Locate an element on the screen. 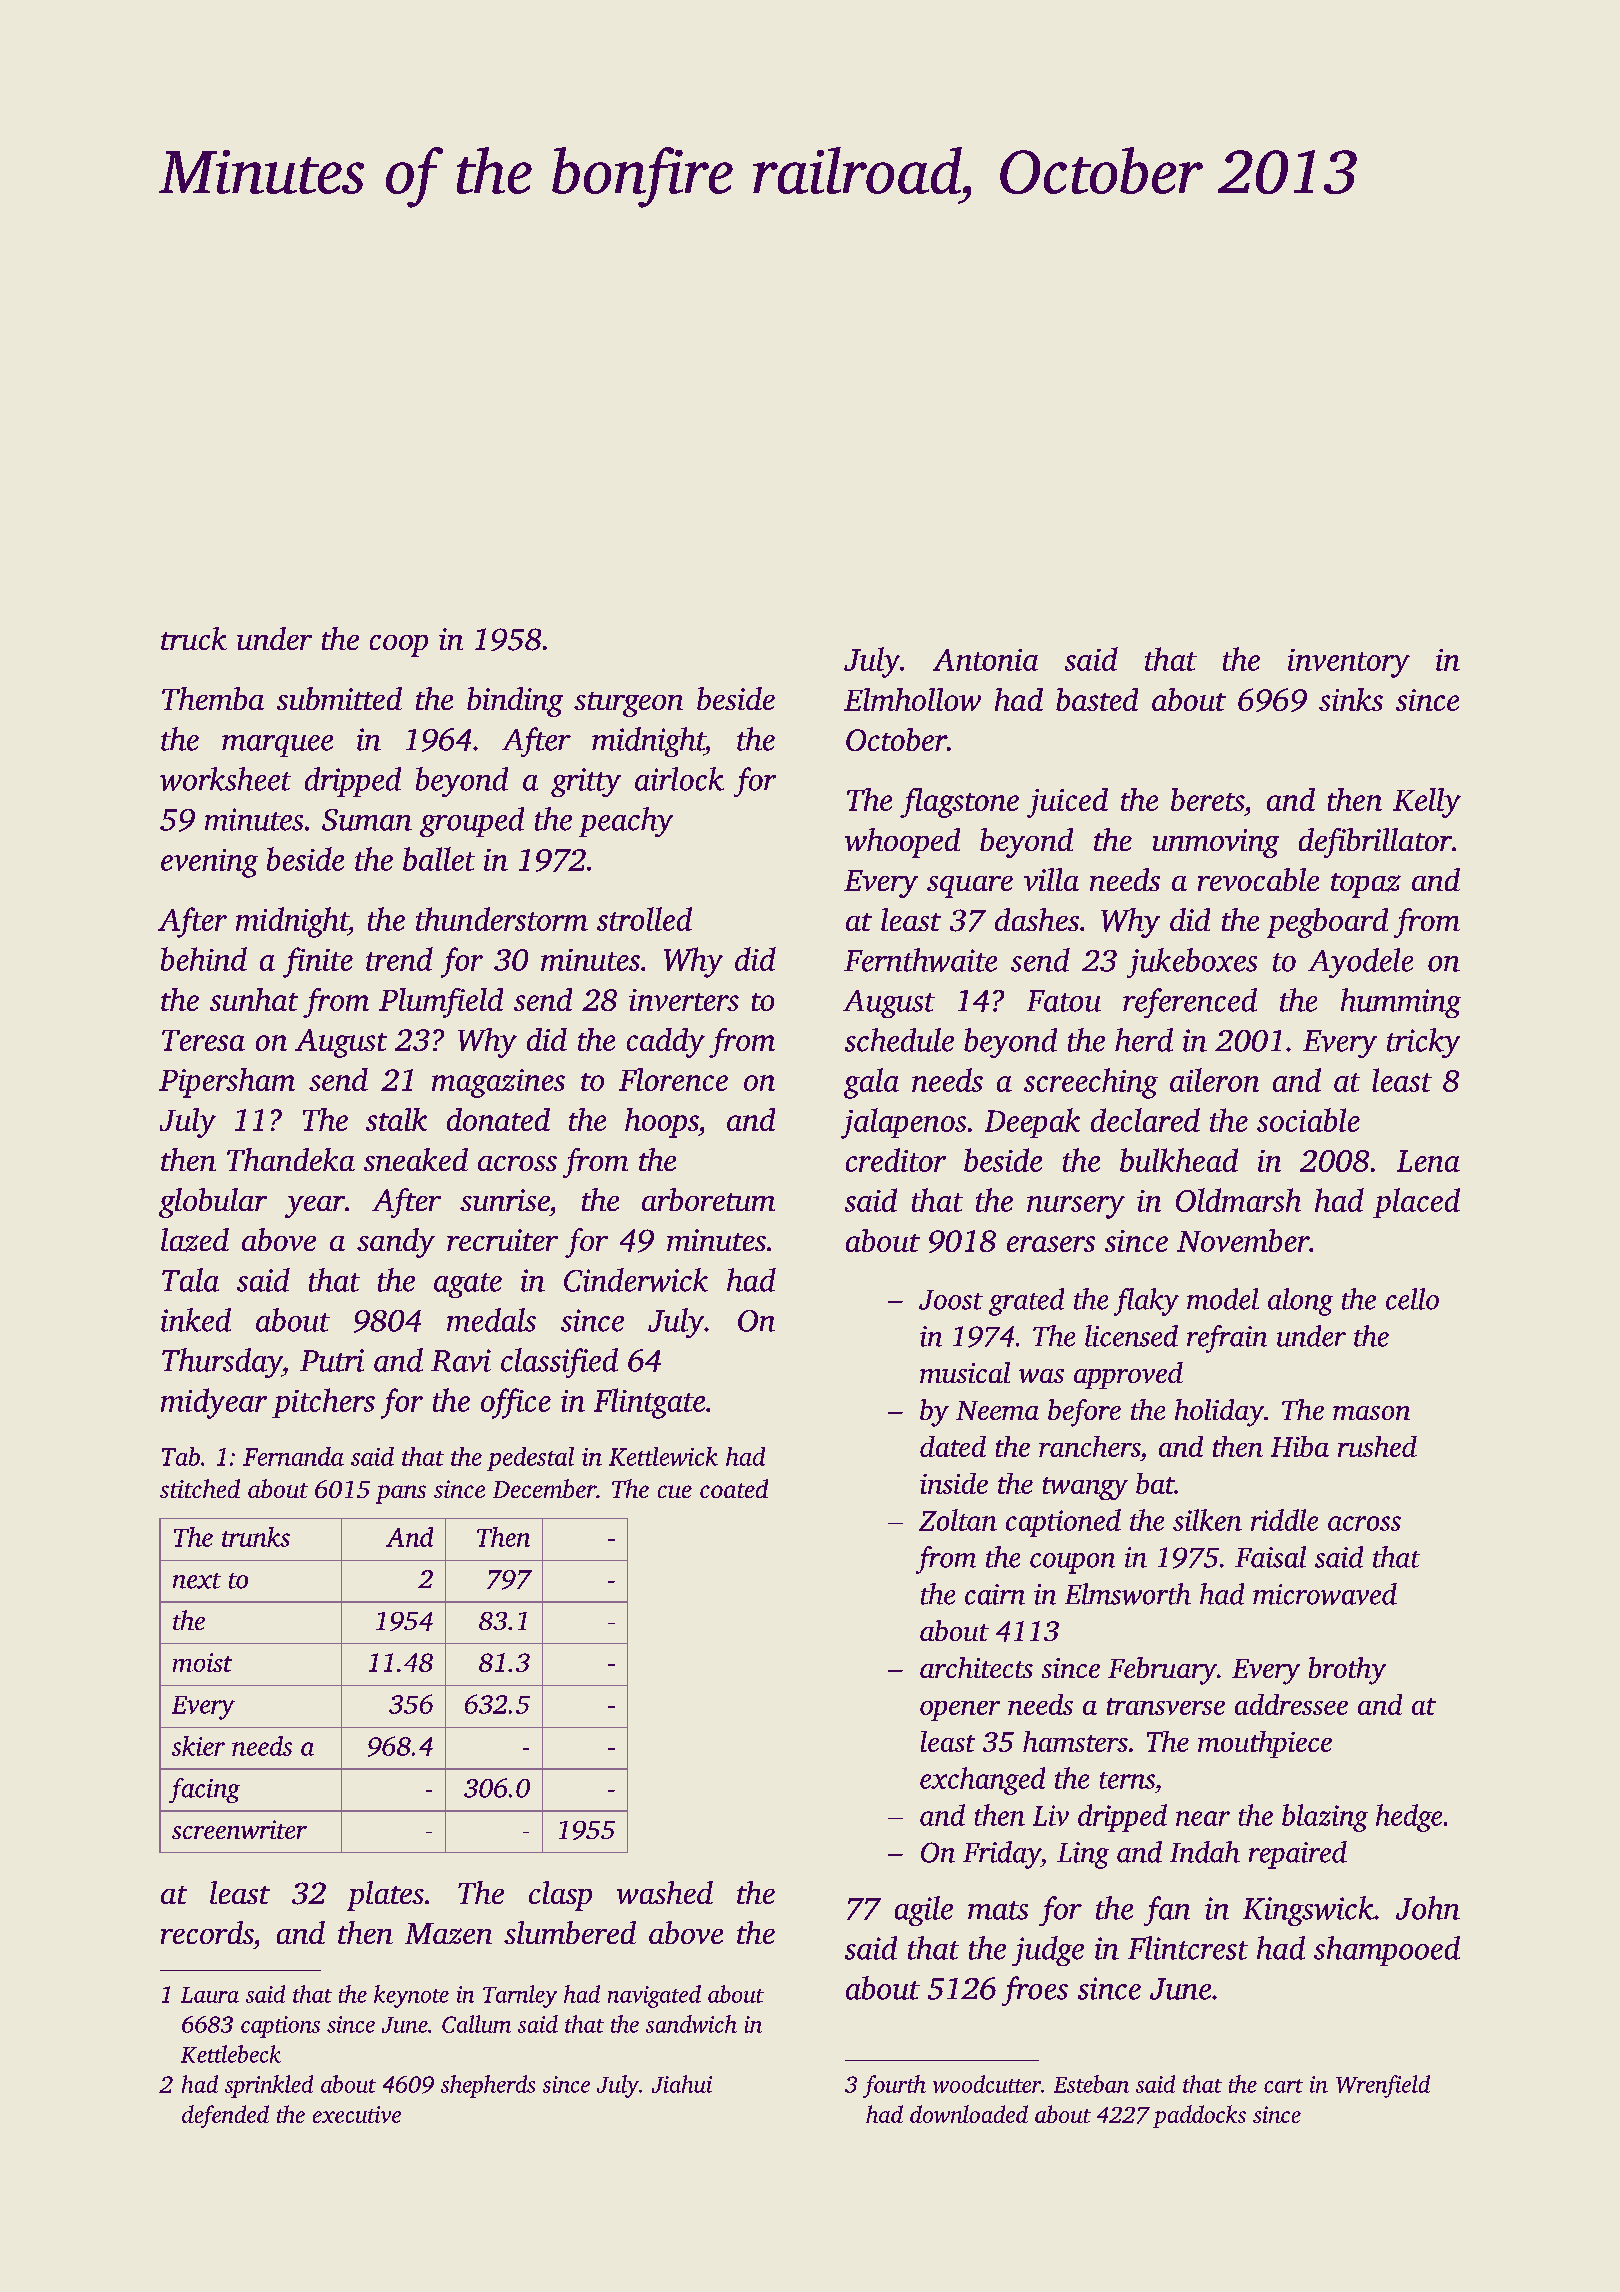  Kettlebeck is located at coordinates (231, 2054).
